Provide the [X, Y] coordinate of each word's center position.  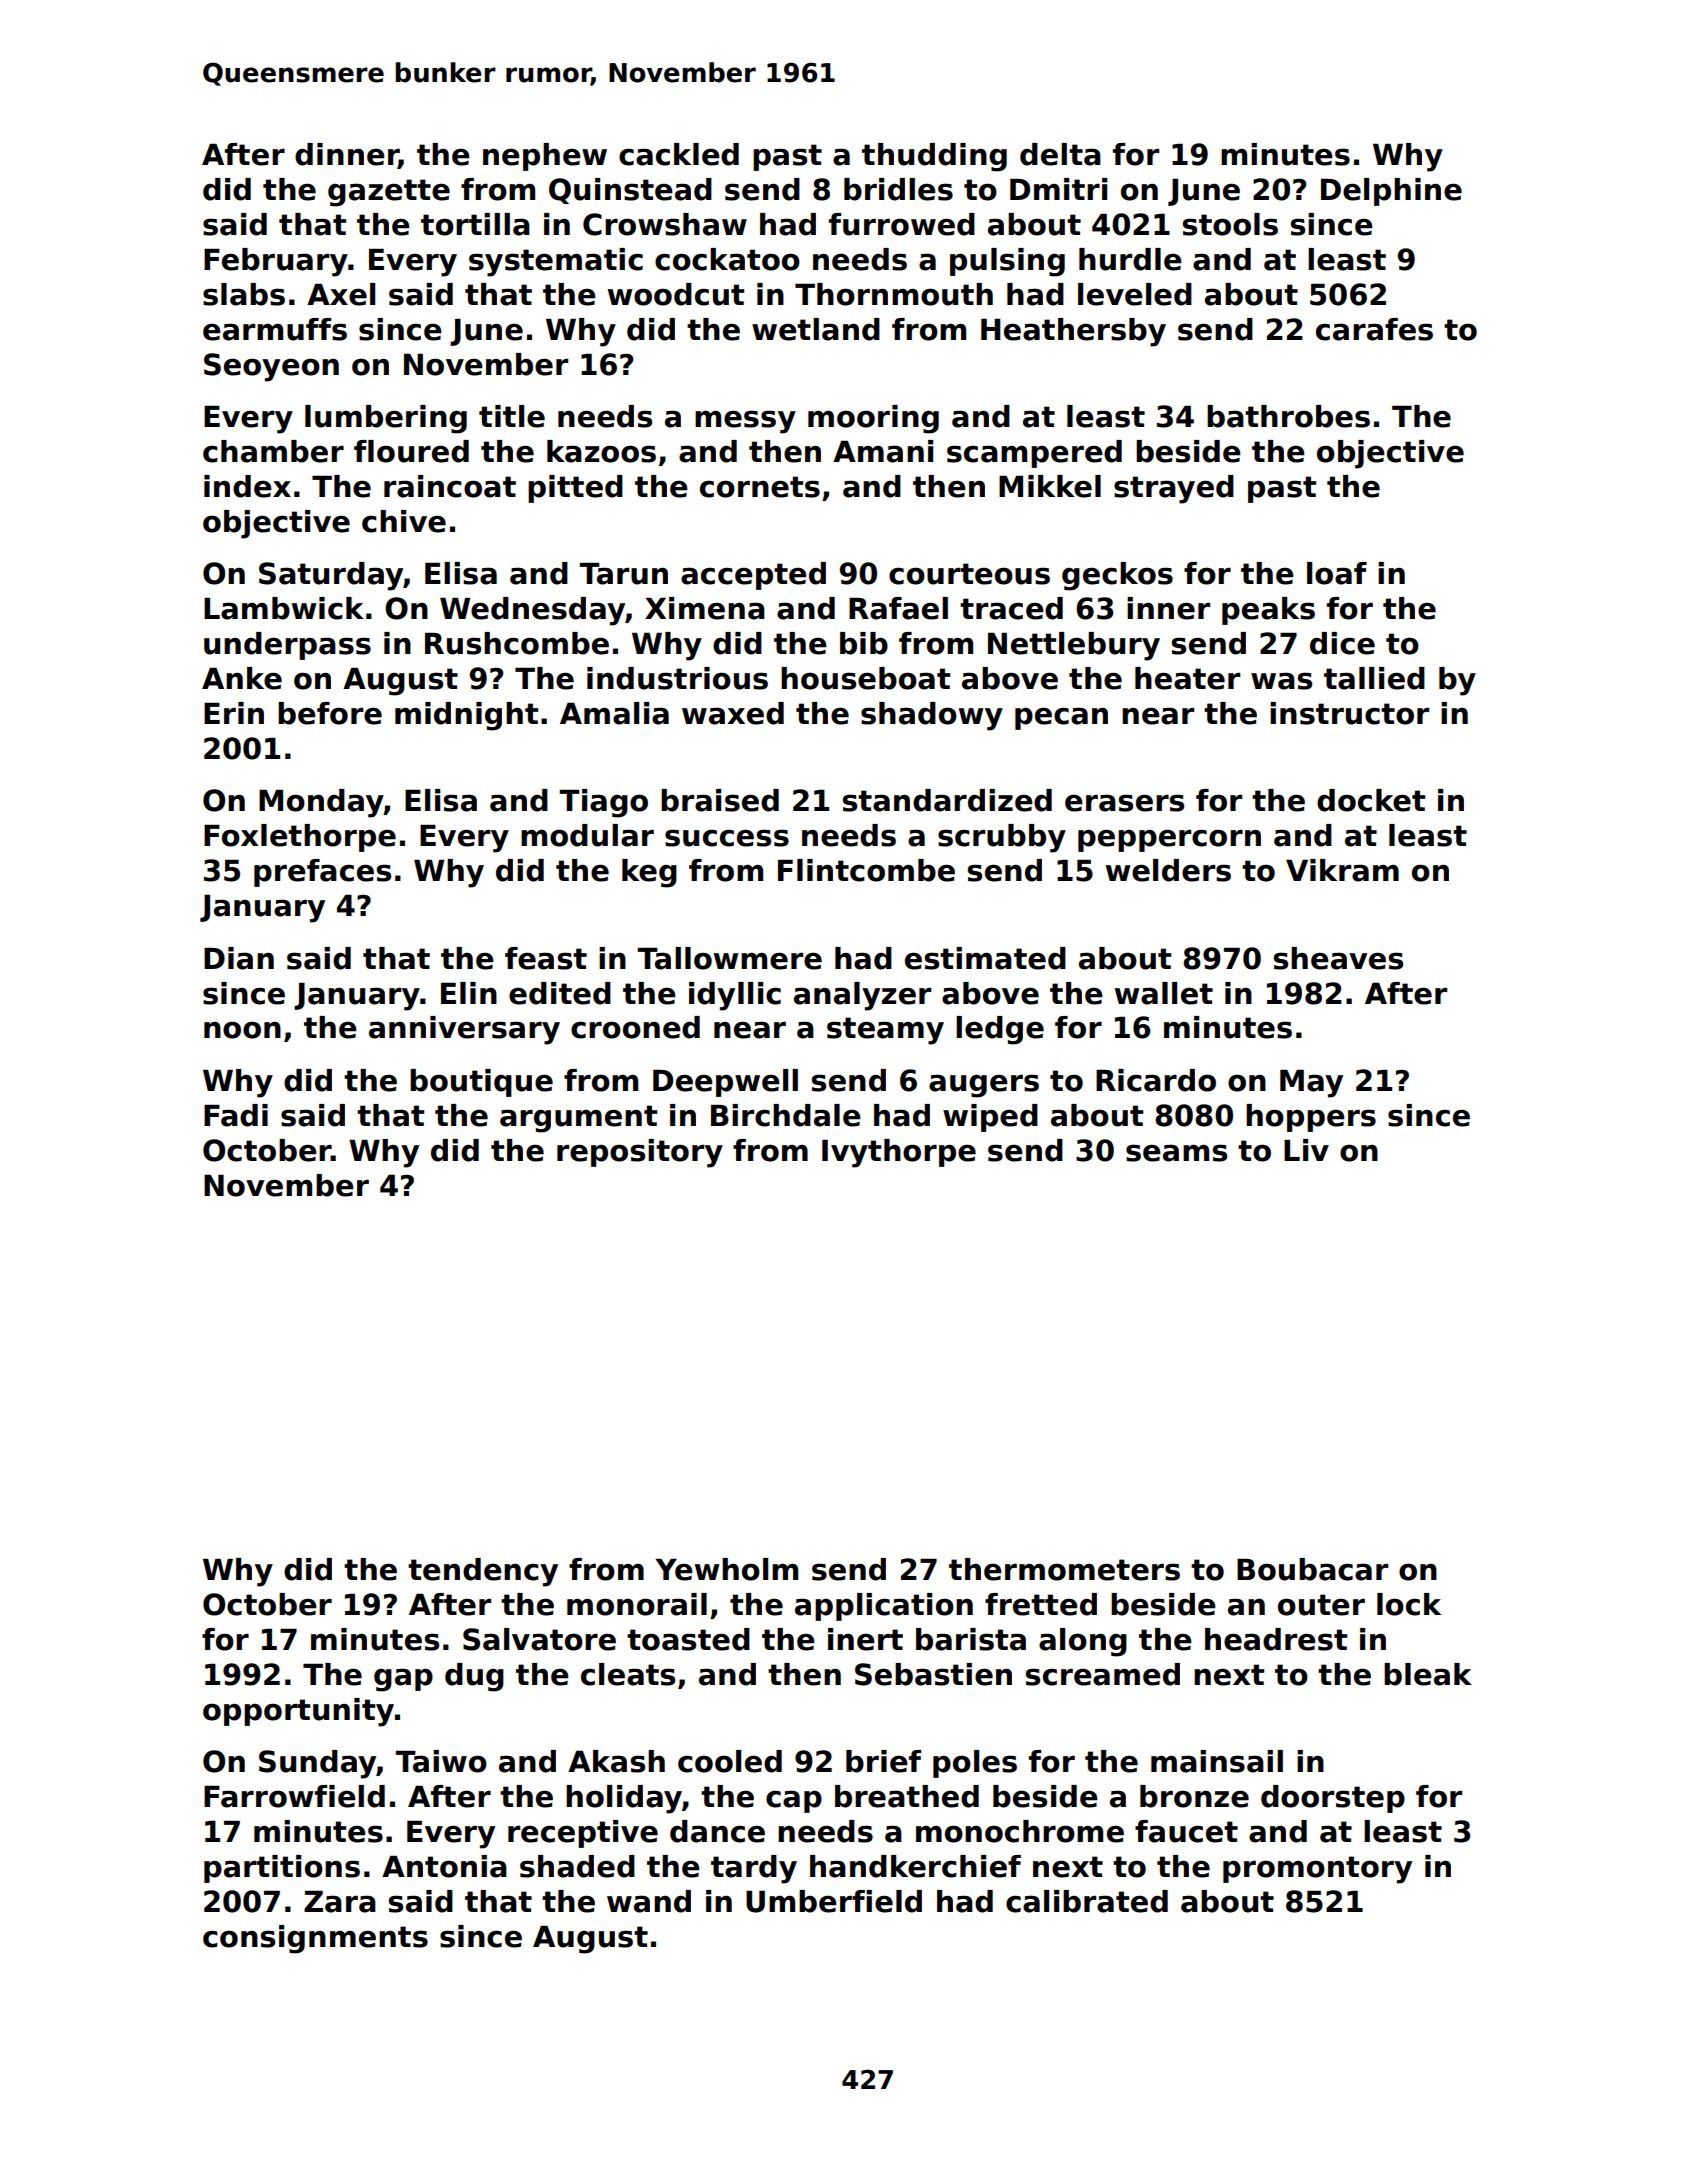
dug [474, 1677]
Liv [1306, 1150]
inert [865, 1639]
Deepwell [725, 1083]
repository [640, 1153]
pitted [575, 489]
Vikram [1342, 870]
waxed [733, 713]
